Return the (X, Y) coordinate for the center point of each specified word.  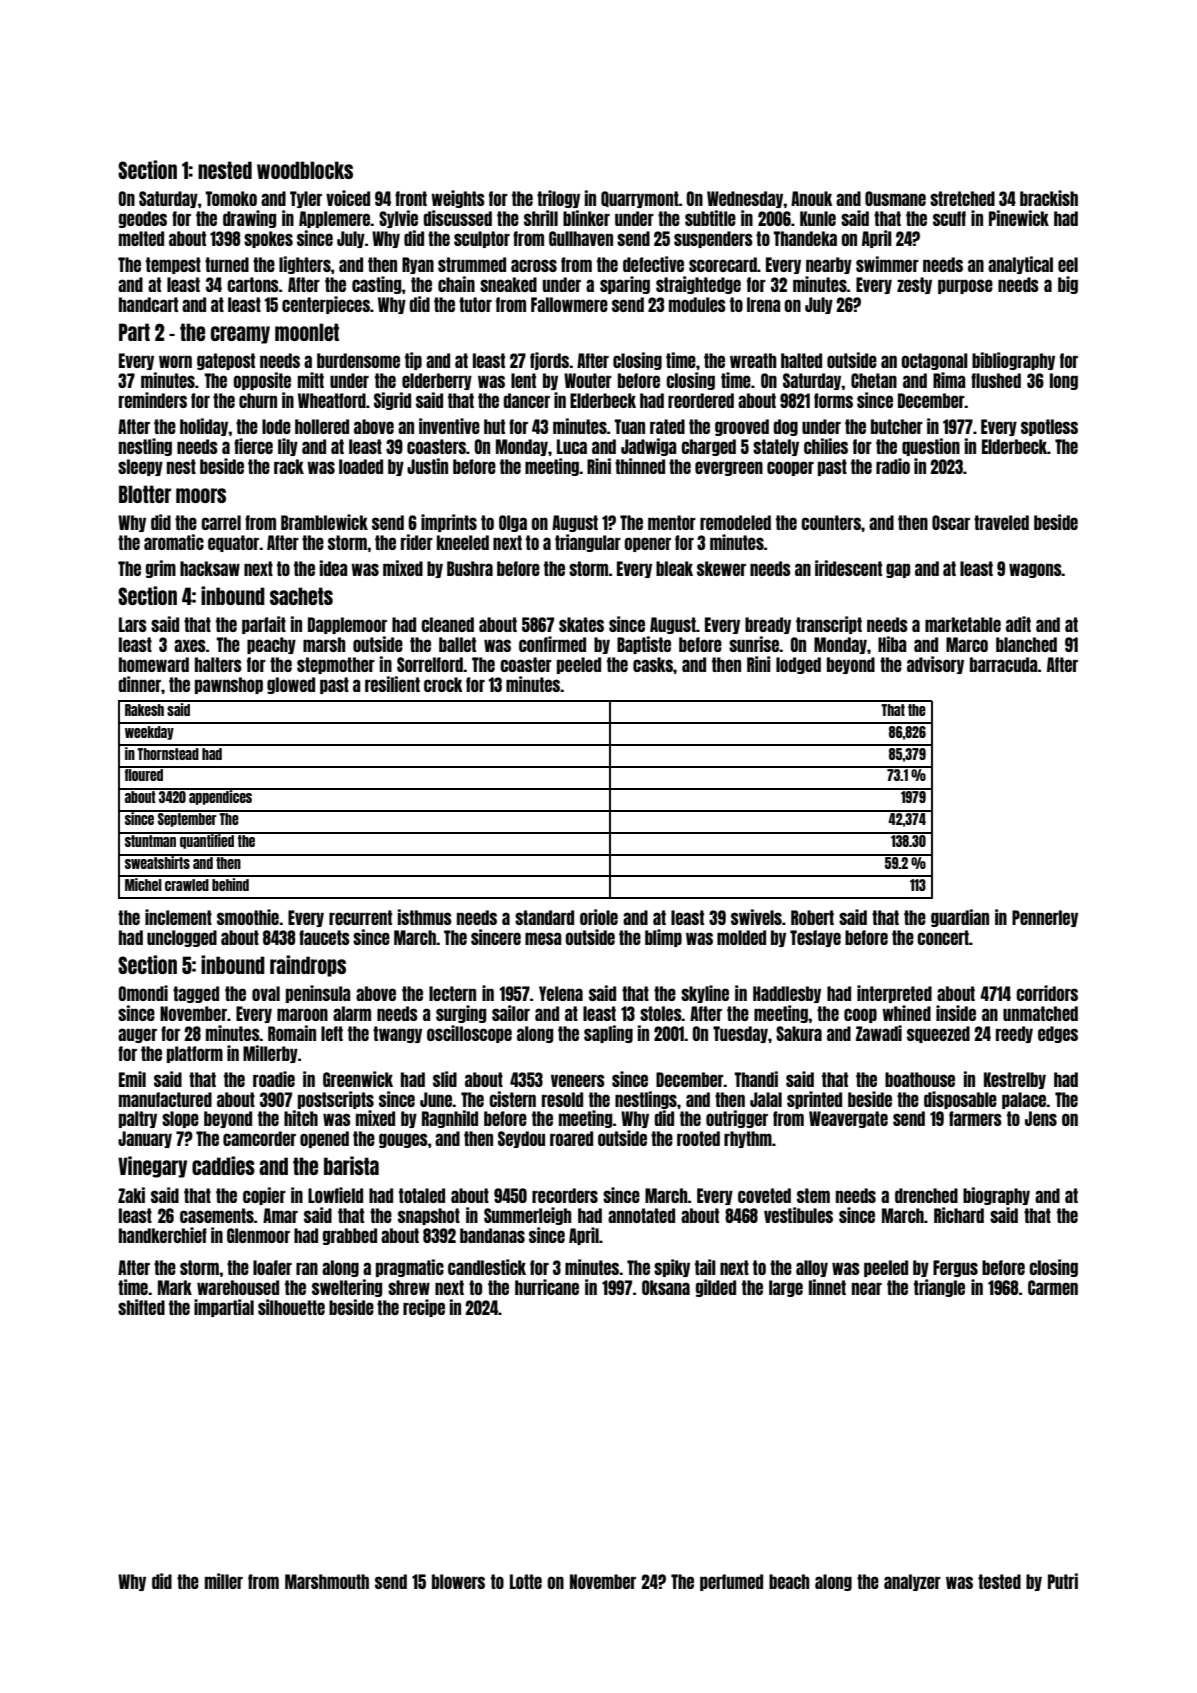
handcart (148, 304)
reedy (1014, 1034)
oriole (599, 917)
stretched (962, 198)
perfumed (731, 1582)
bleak (674, 568)
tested (999, 1581)
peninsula (318, 994)
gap (898, 570)
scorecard (723, 264)
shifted (141, 1307)
